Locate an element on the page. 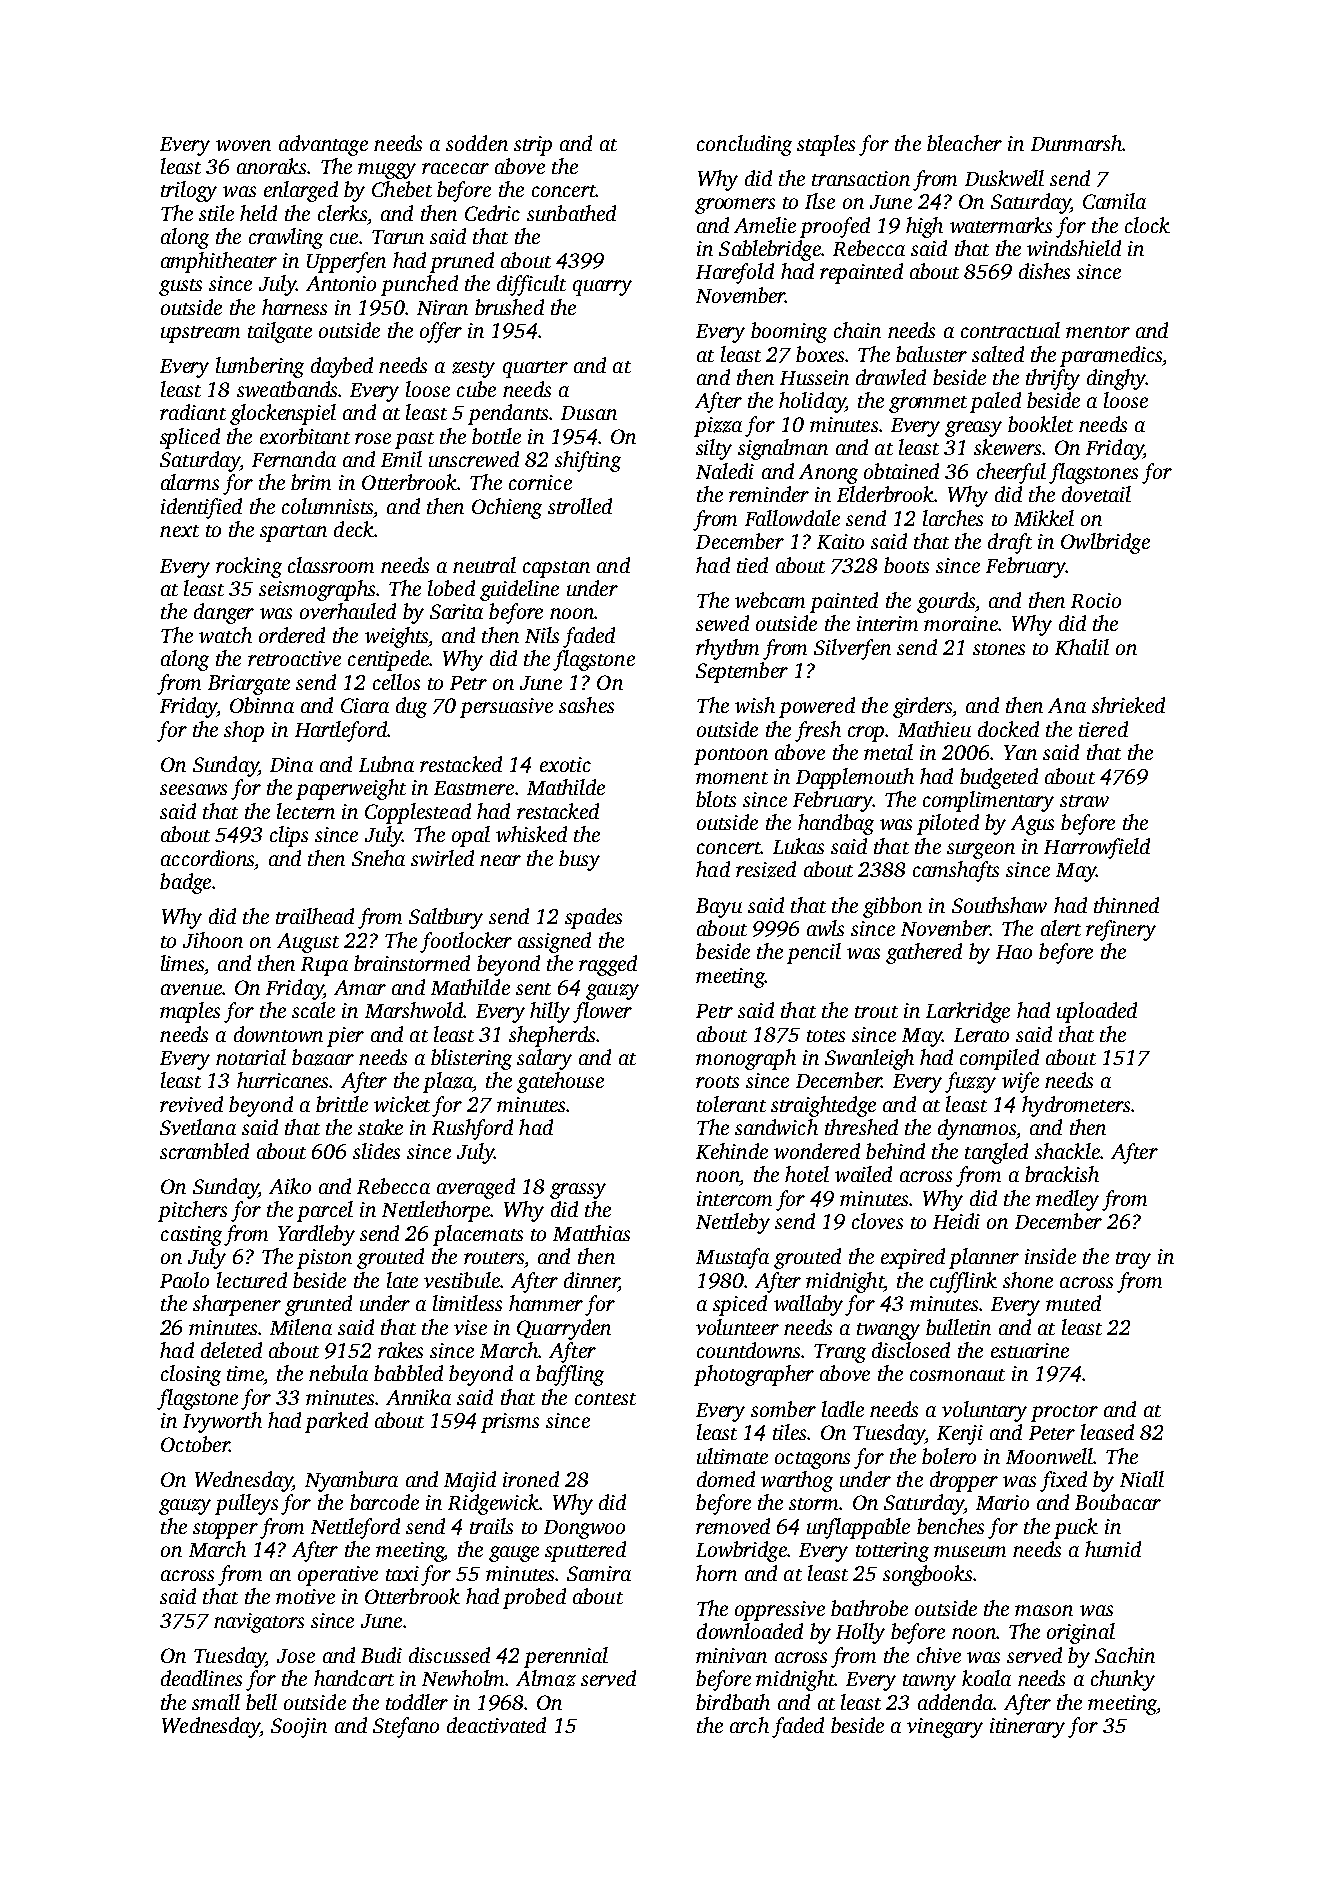 This image has width=1335, height=1889. moraine is located at coordinates (961, 623).
